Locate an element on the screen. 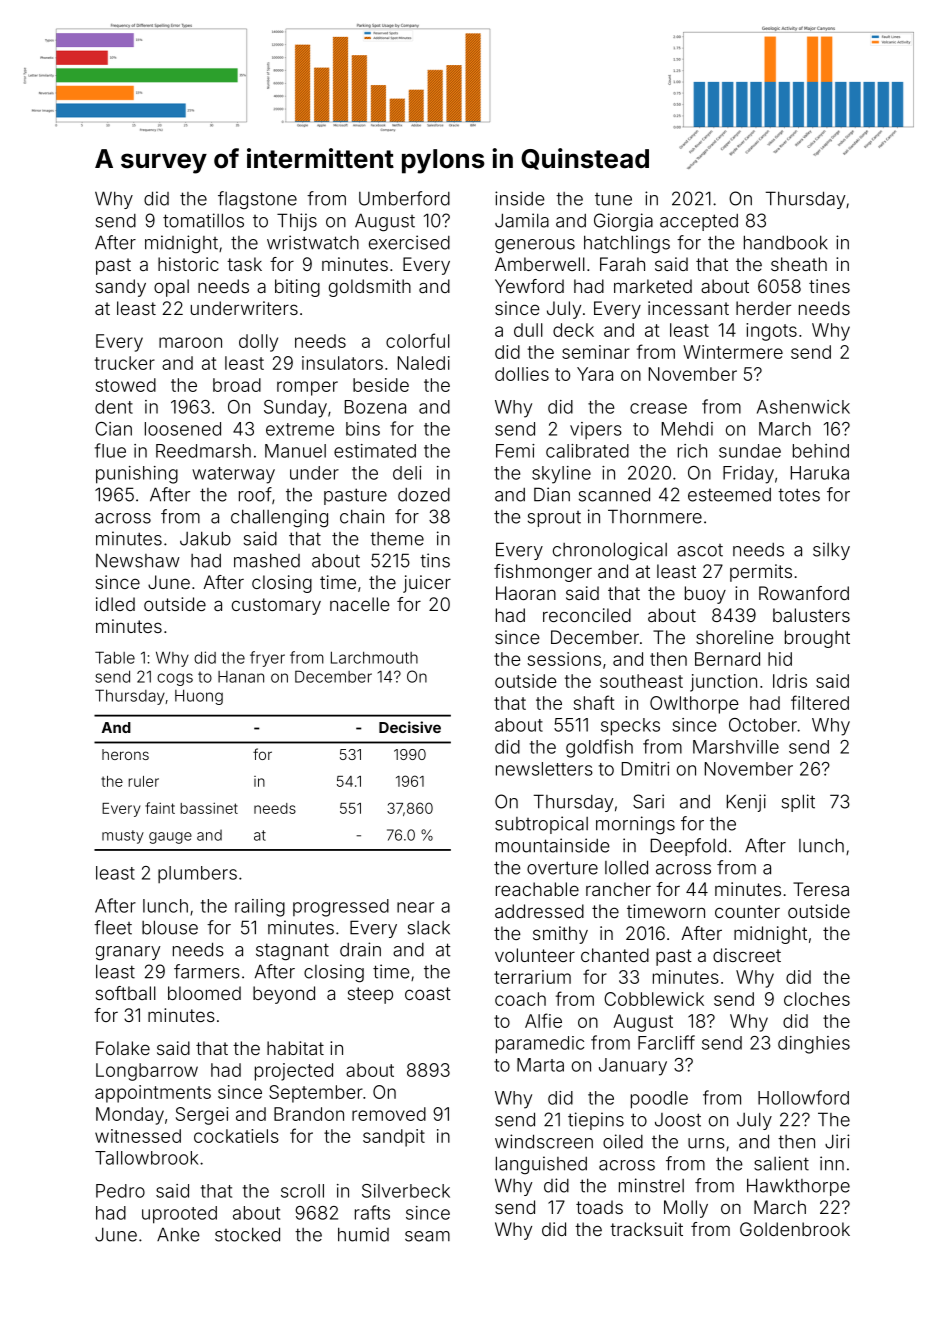  Farcliff is located at coordinates (666, 1042).
